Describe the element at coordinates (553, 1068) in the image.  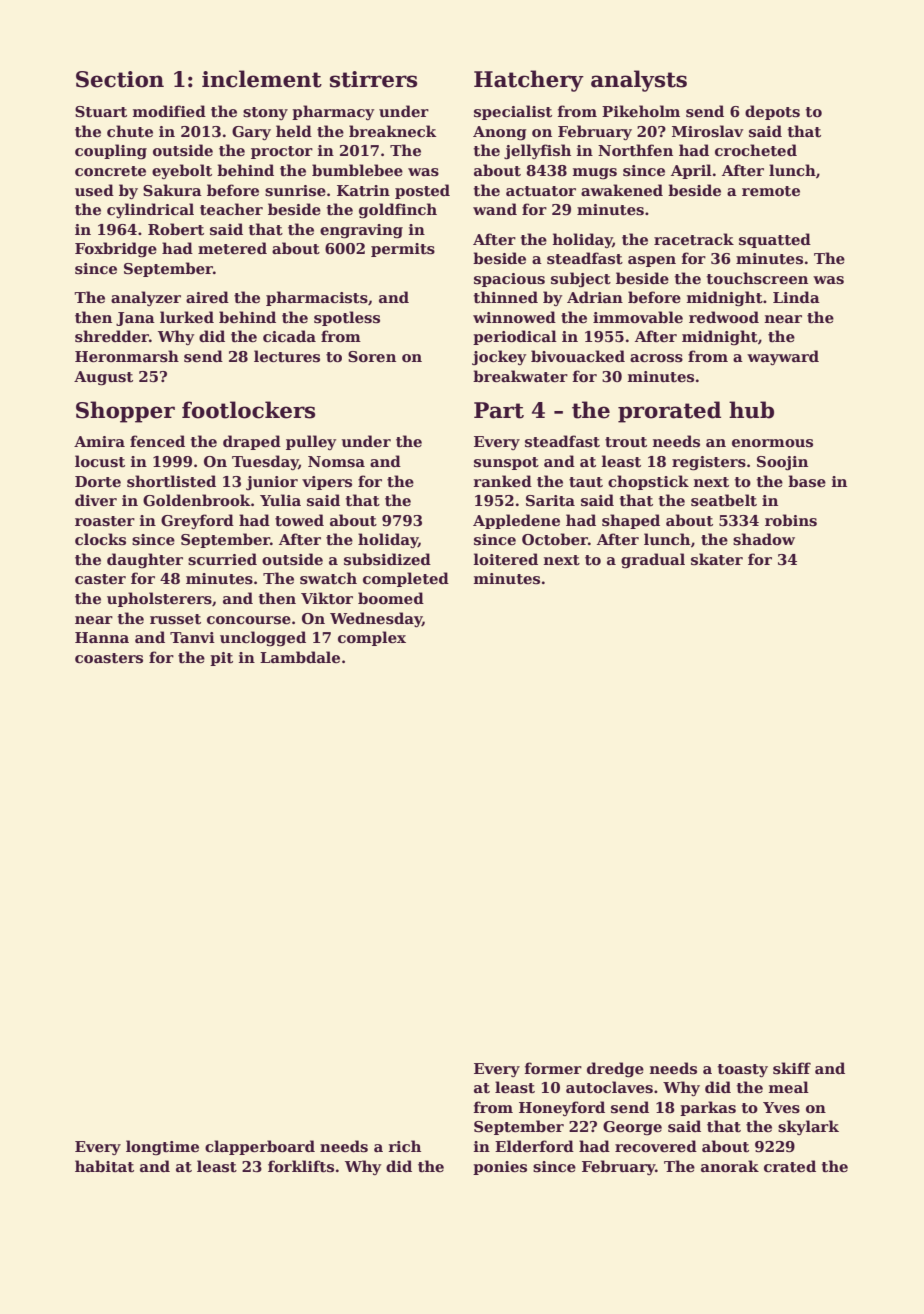
I see `former` at that location.
